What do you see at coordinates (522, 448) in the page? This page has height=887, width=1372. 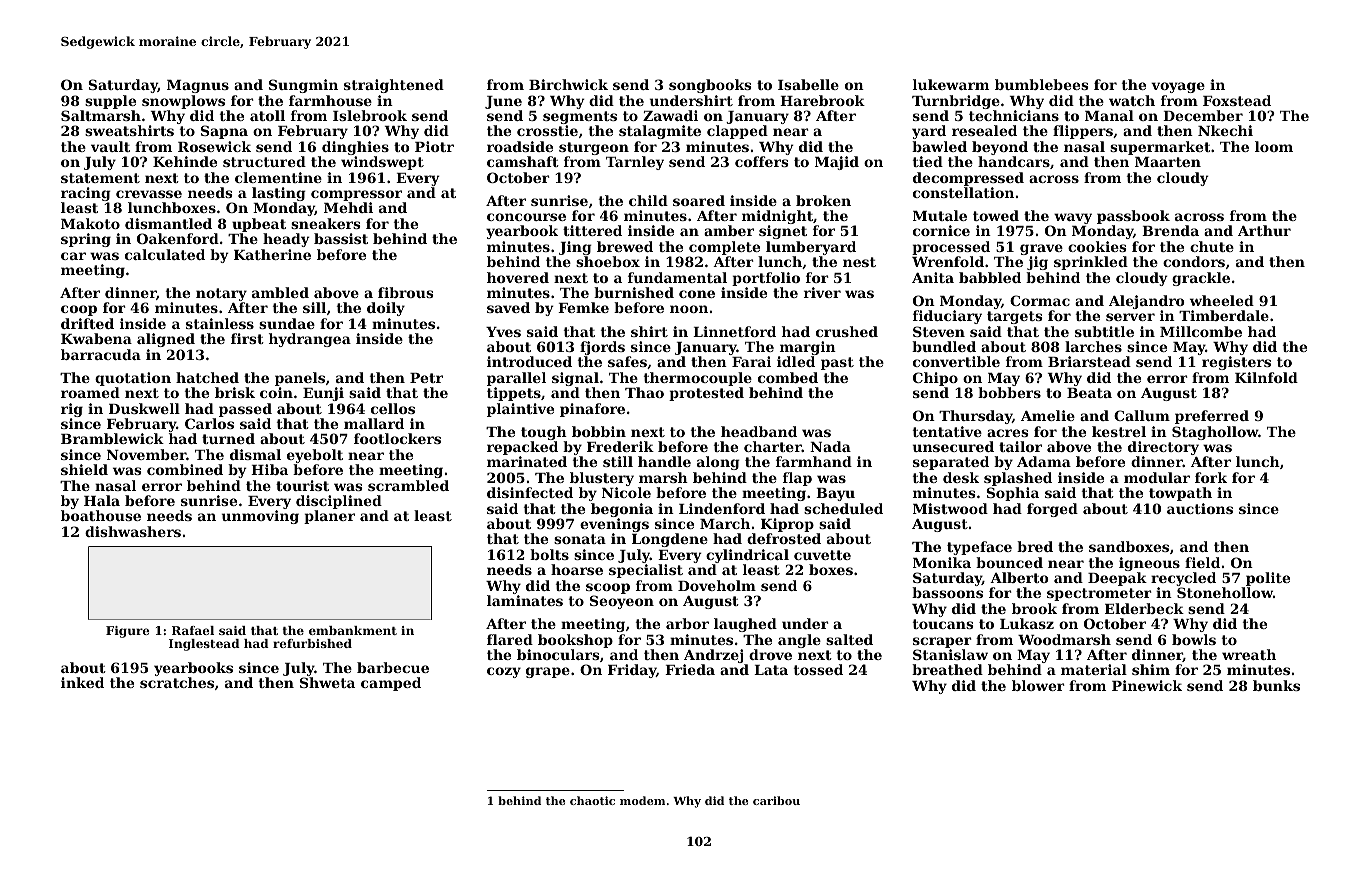 I see `repacked` at bounding box center [522, 448].
